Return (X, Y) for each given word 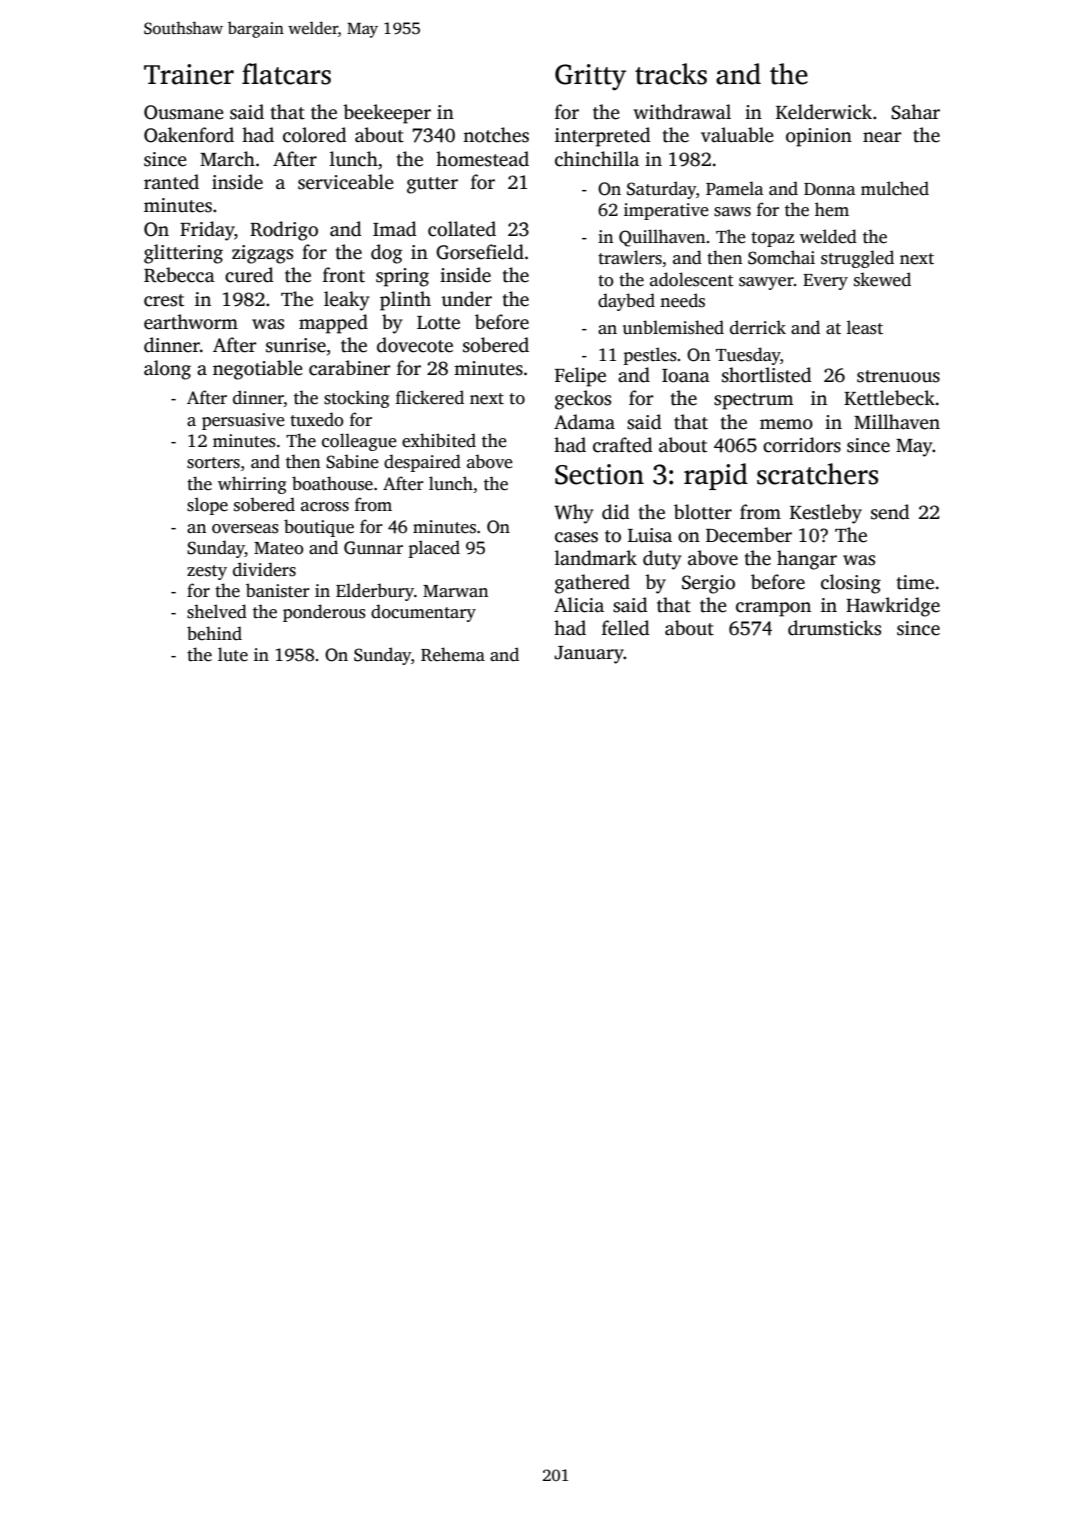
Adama (584, 422)
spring (402, 277)
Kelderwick (824, 112)
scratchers (817, 474)
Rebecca (179, 275)
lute (233, 654)
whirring (252, 485)
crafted (623, 445)
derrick (758, 327)
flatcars (286, 74)
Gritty (590, 77)
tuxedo (317, 419)
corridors (802, 445)
